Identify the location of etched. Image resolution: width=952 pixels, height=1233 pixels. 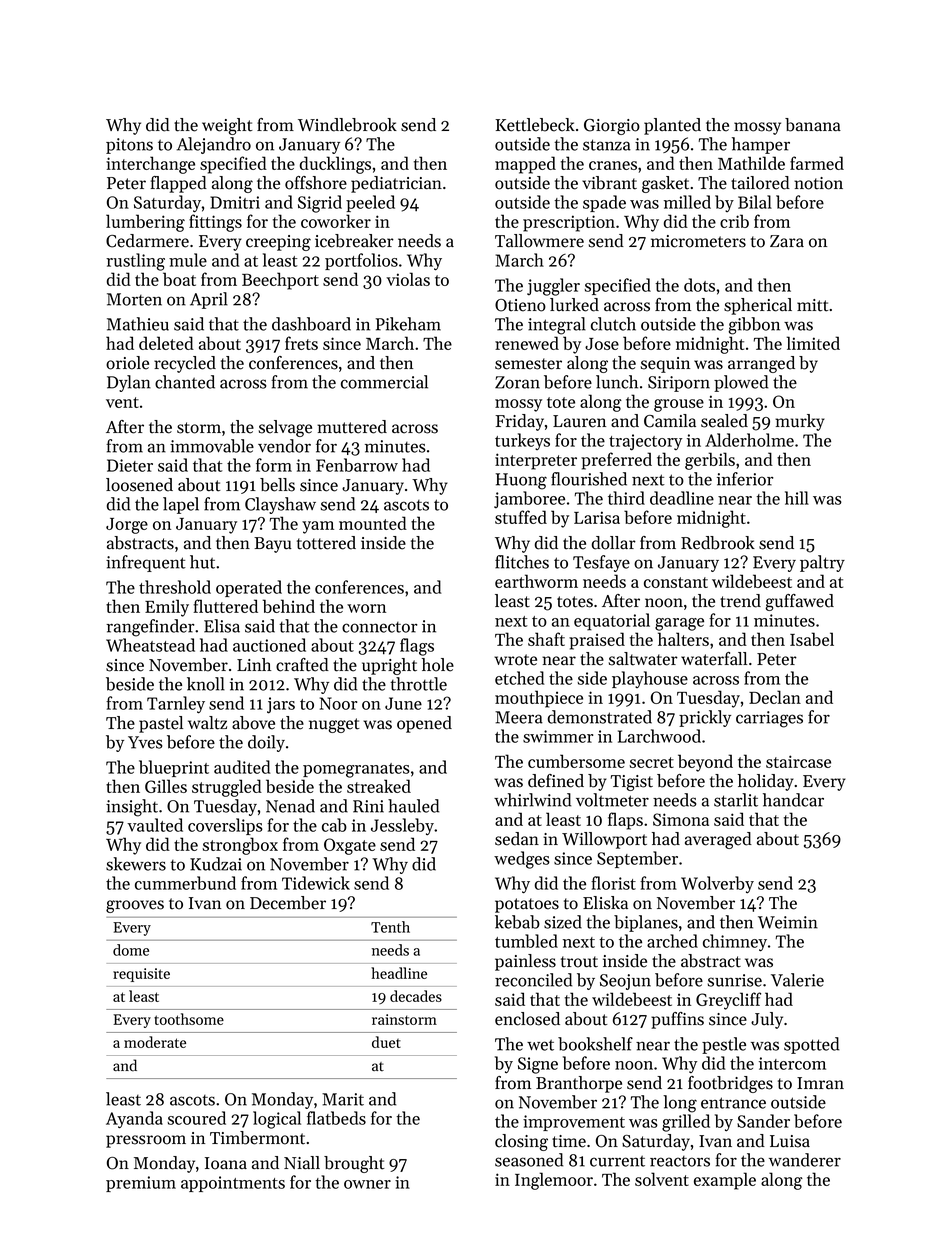
(519, 678).
